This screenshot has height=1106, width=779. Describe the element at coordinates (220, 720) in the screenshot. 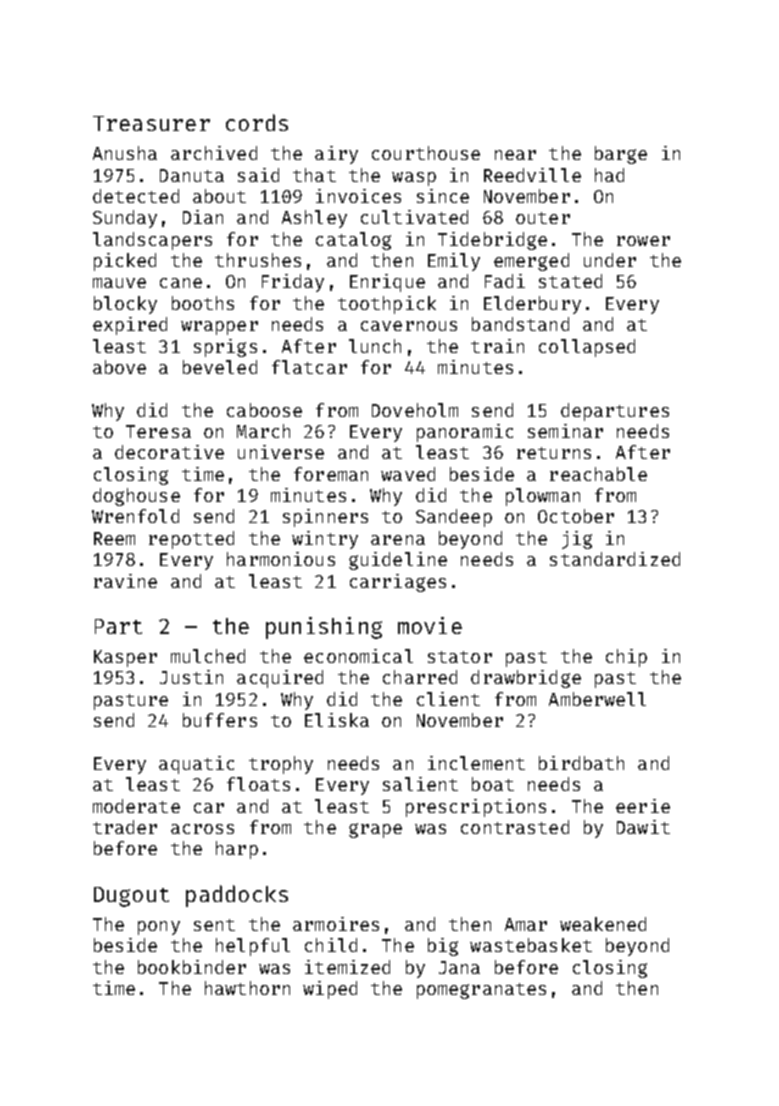

I see `buffers` at that location.
